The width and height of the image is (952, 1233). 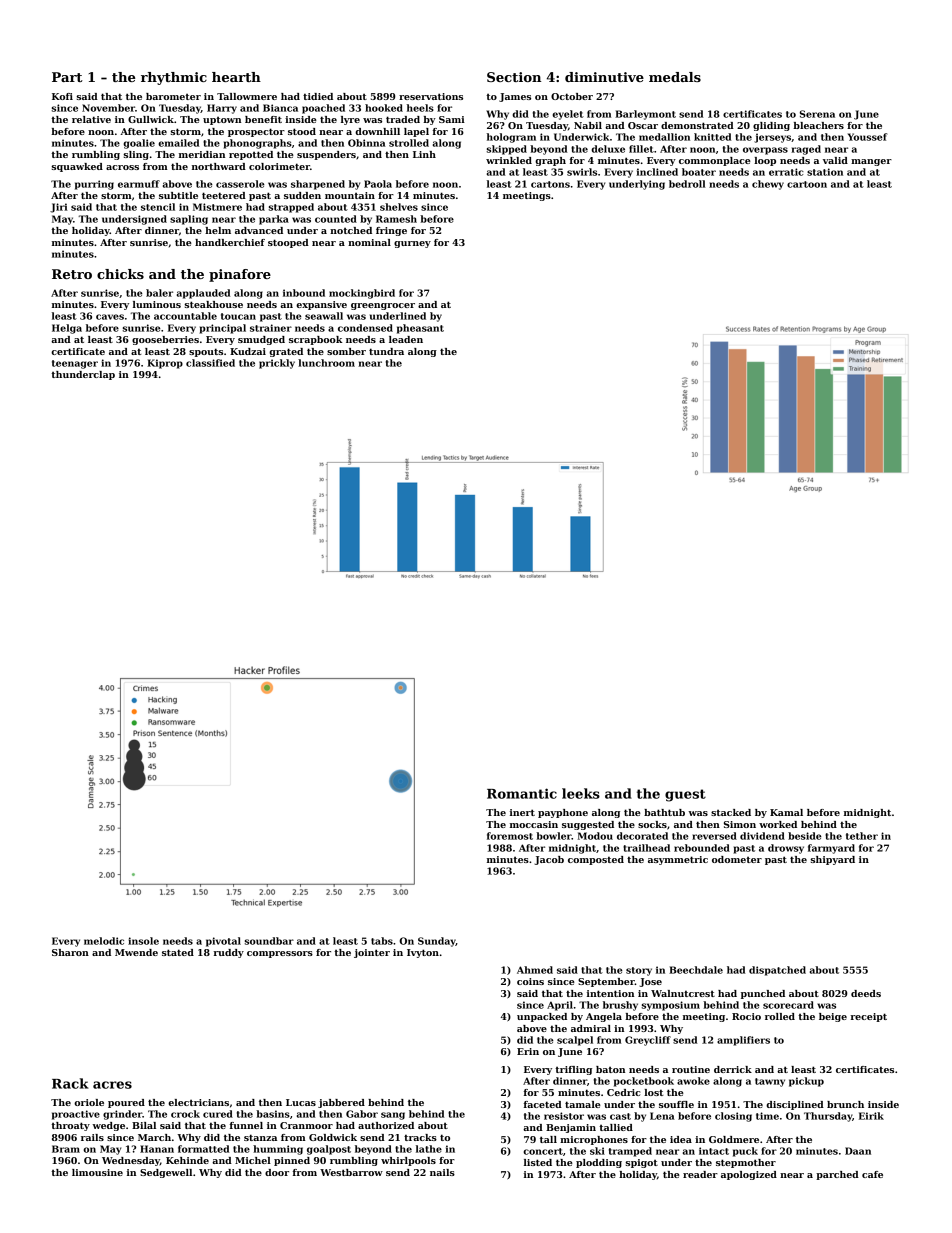 What do you see at coordinates (406, 339) in the image?
I see `leaden` at bounding box center [406, 339].
